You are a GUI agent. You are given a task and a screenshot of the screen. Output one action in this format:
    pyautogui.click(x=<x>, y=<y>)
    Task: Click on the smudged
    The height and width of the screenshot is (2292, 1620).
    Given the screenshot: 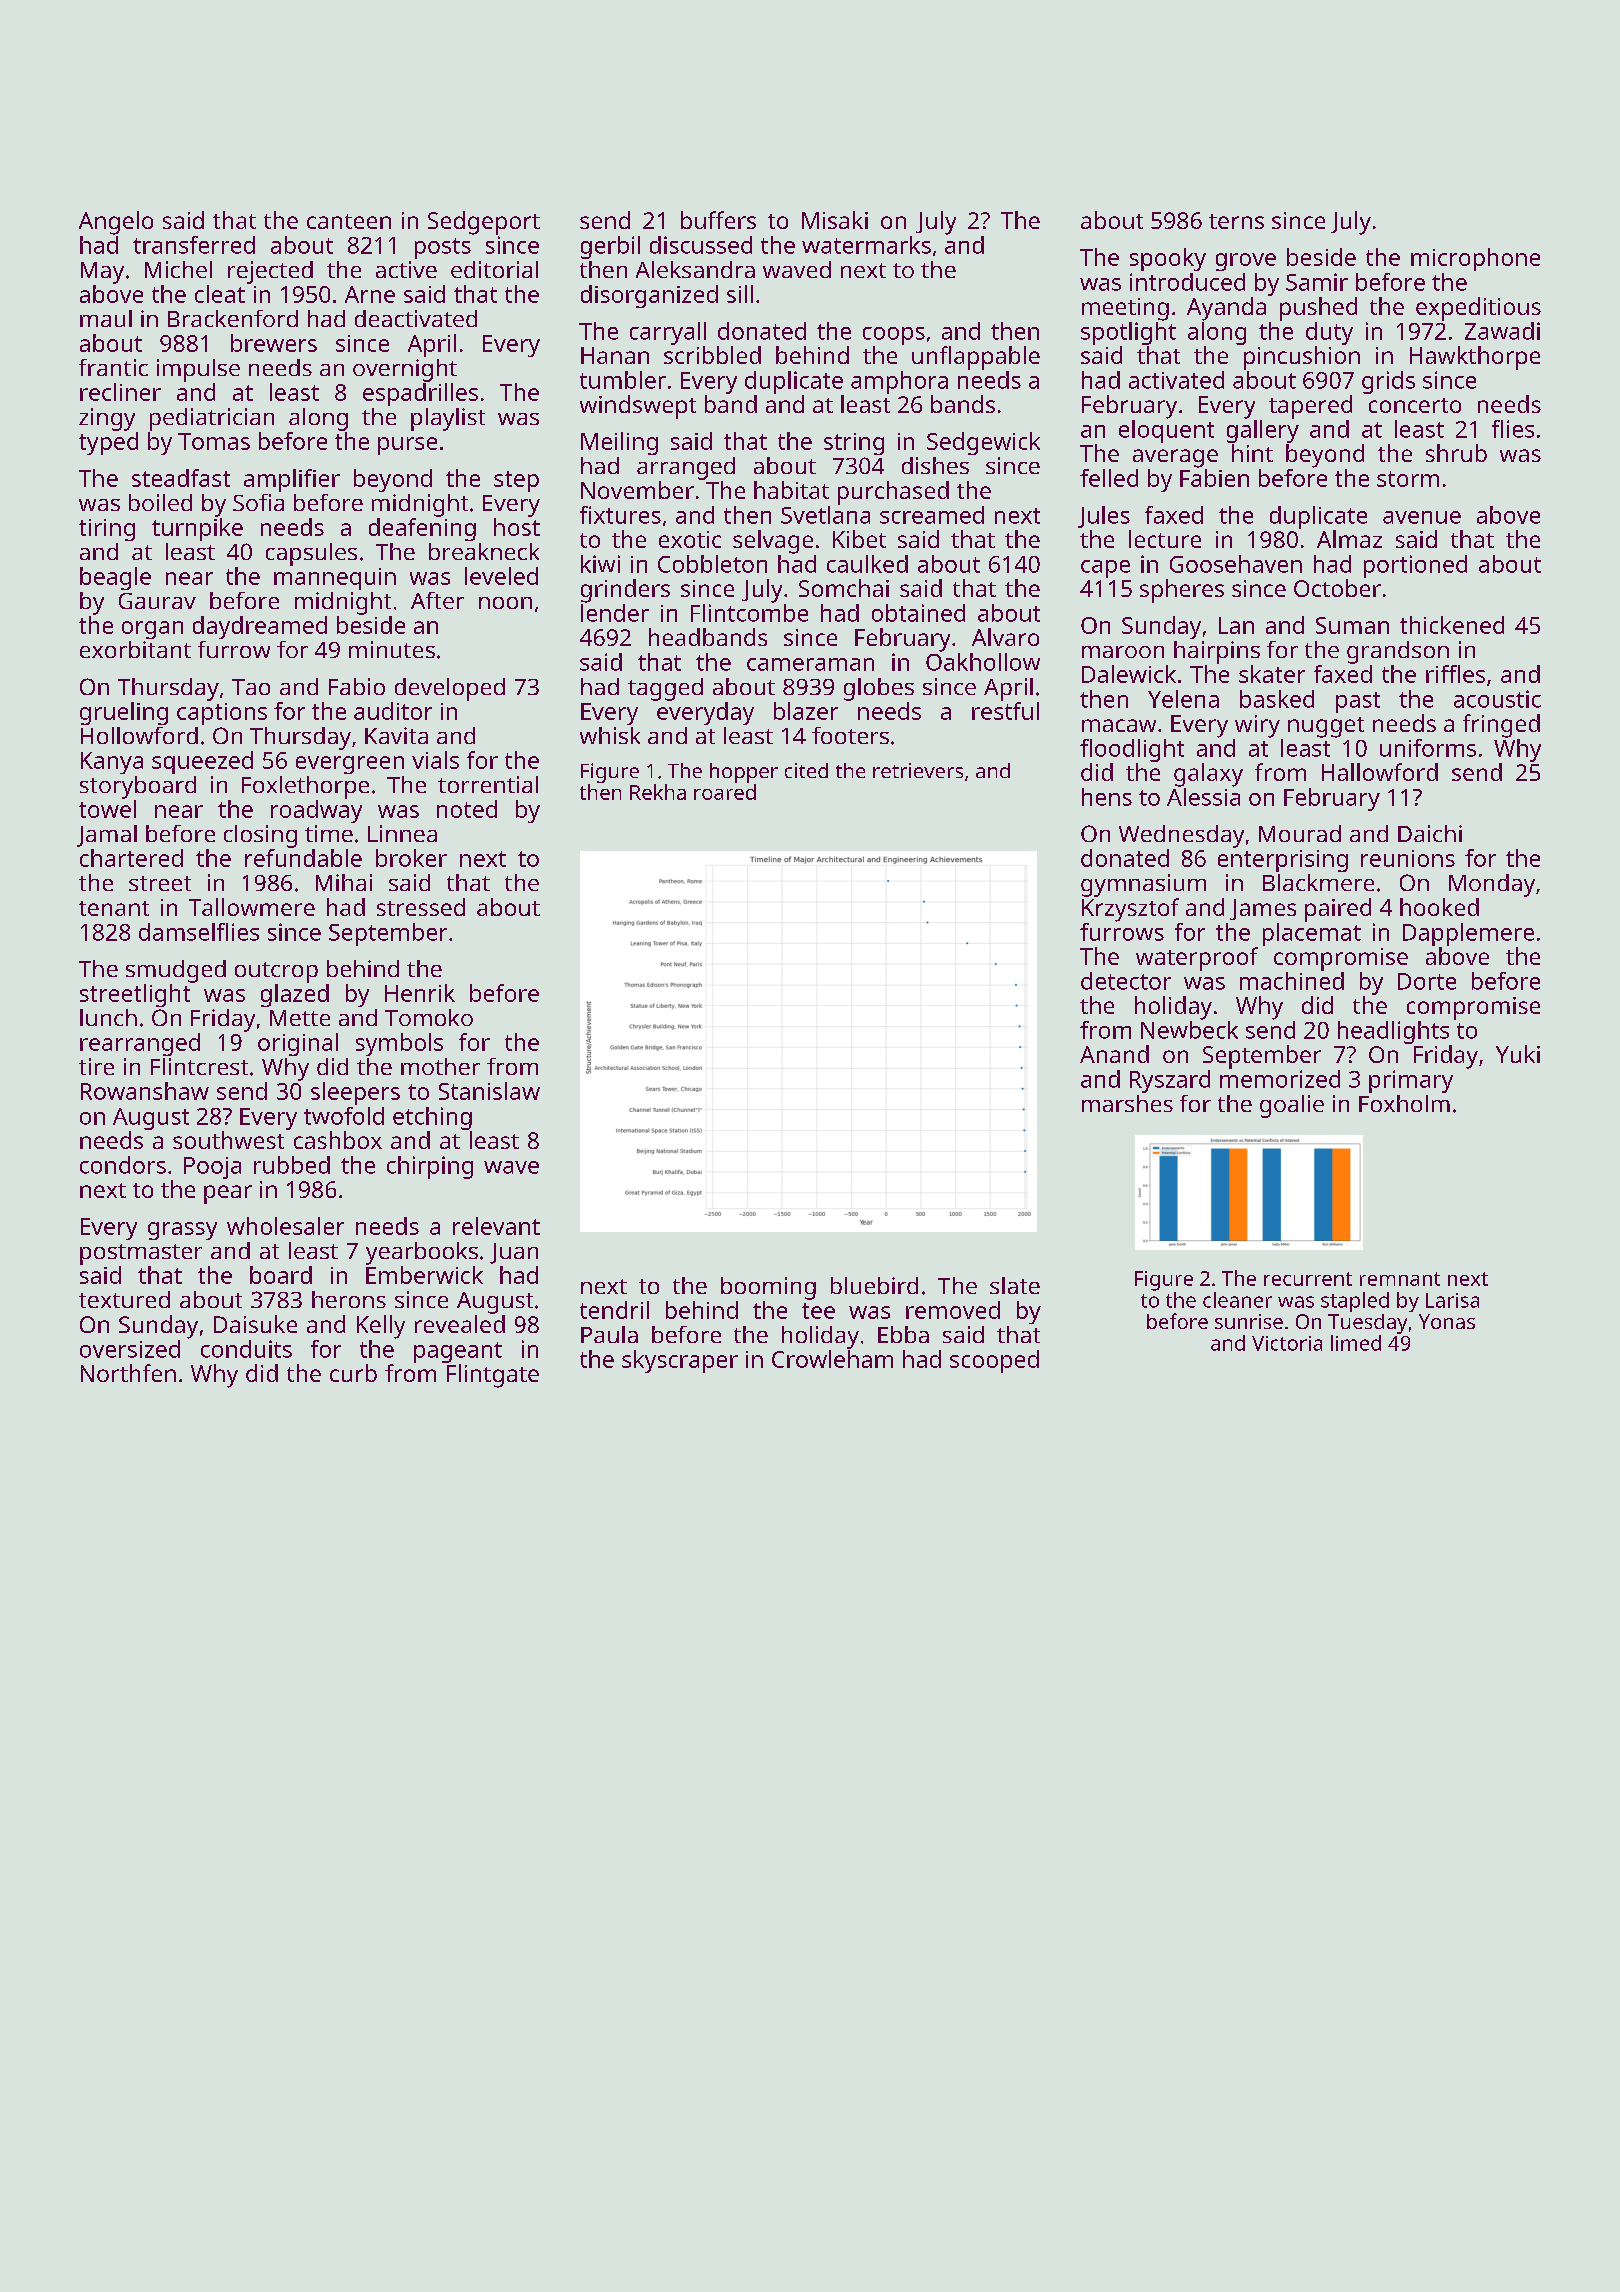 What is the action you would take?
    pyautogui.click(x=176, y=971)
